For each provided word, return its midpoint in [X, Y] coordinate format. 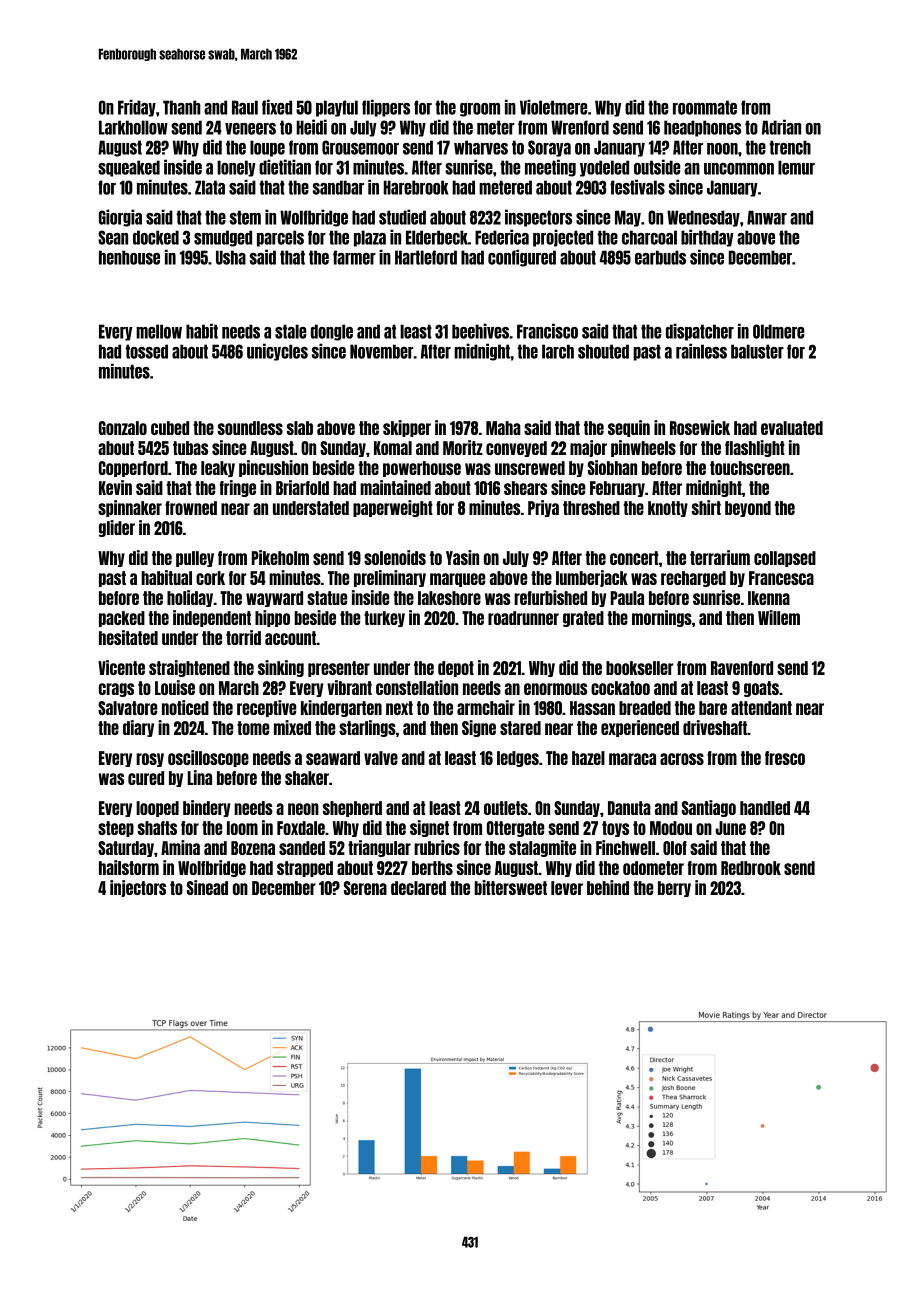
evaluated [792, 428]
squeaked [129, 168]
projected [563, 238]
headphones [702, 128]
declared [418, 888]
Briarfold [302, 487]
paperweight [393, 508]
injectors [138, 888]
